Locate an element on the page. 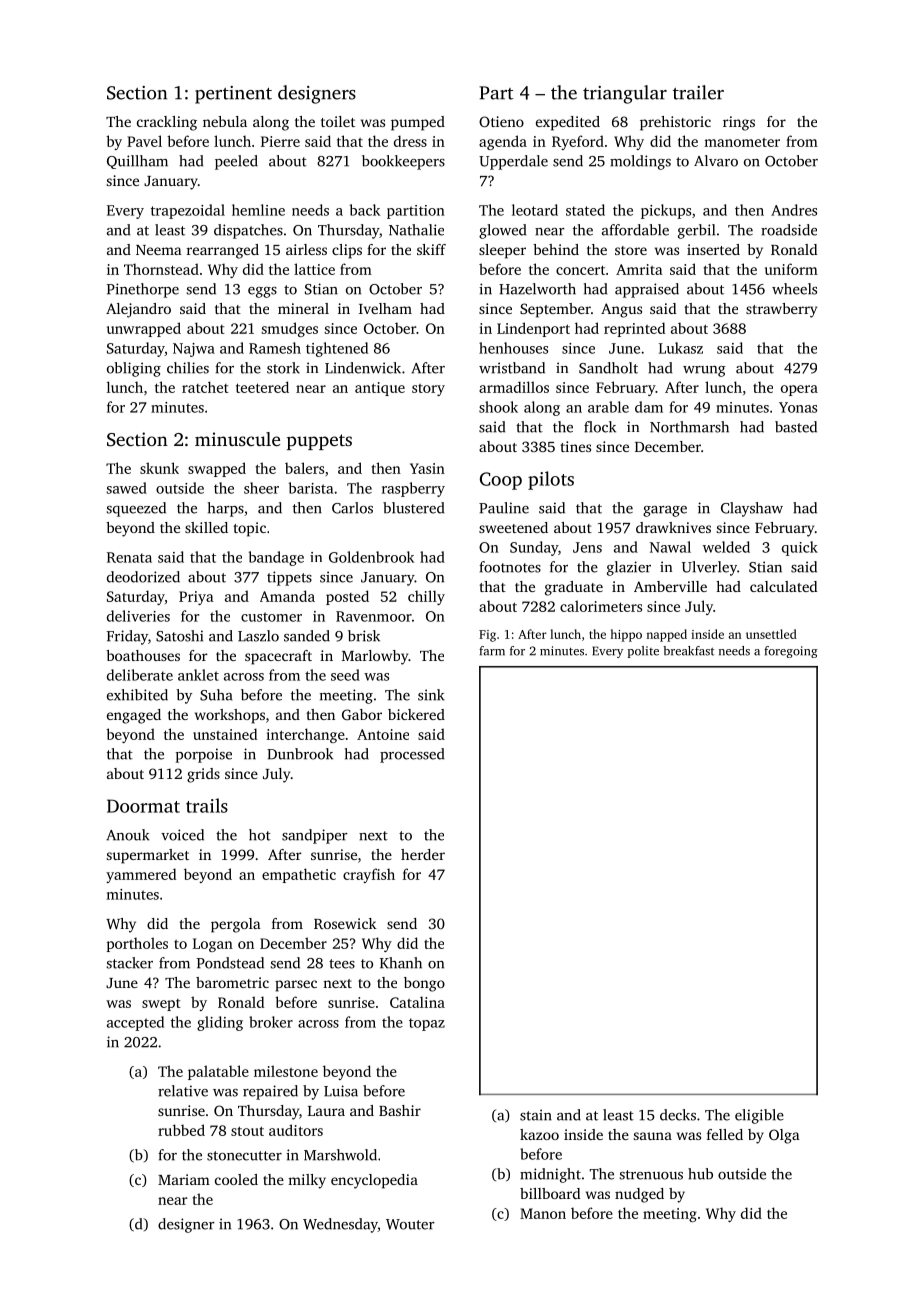 The image size is (924, 1308). foregoing is located at coordinates (791, 652).
